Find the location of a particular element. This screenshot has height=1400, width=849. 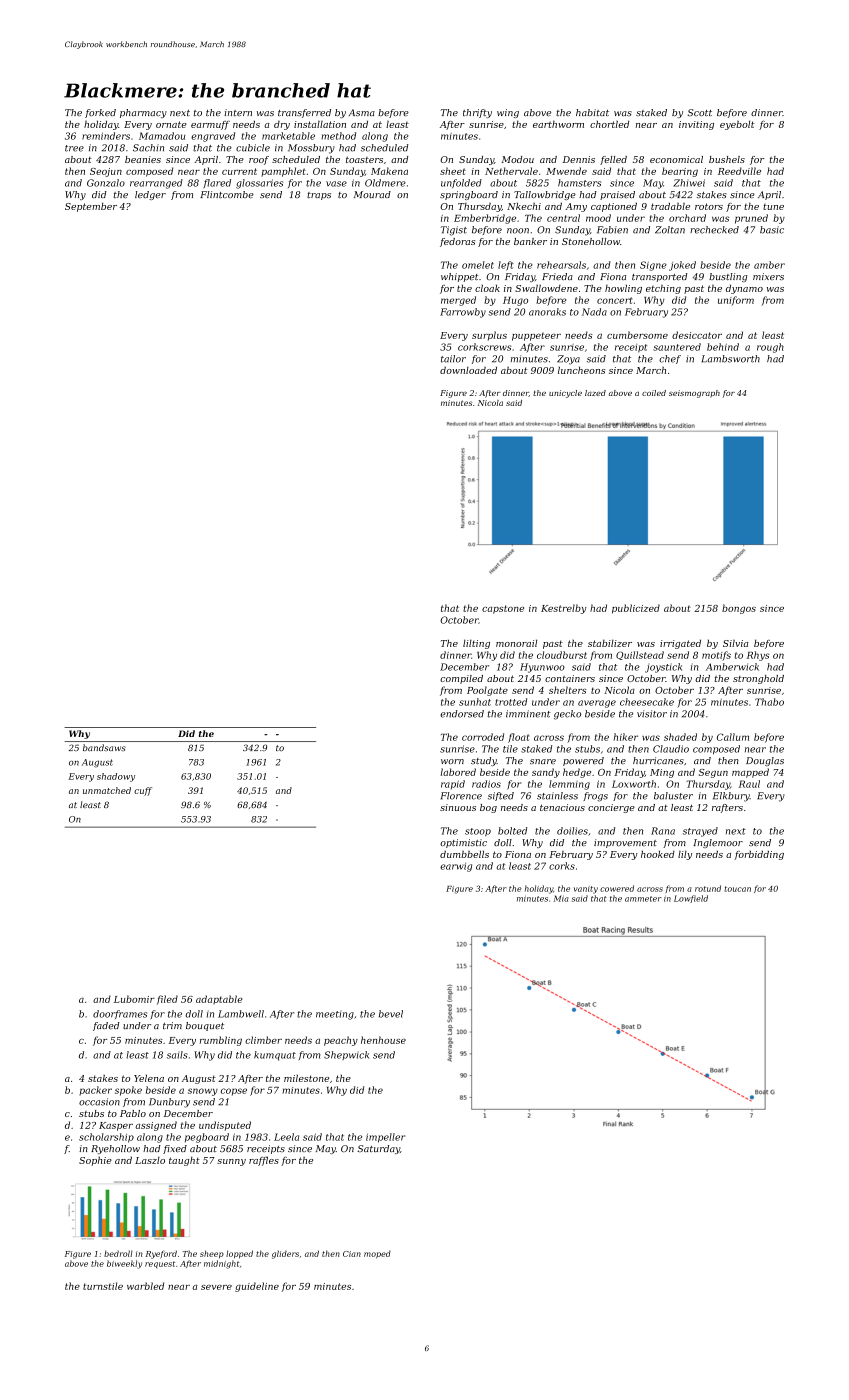

cuff is located at coordinates (143, 791).
